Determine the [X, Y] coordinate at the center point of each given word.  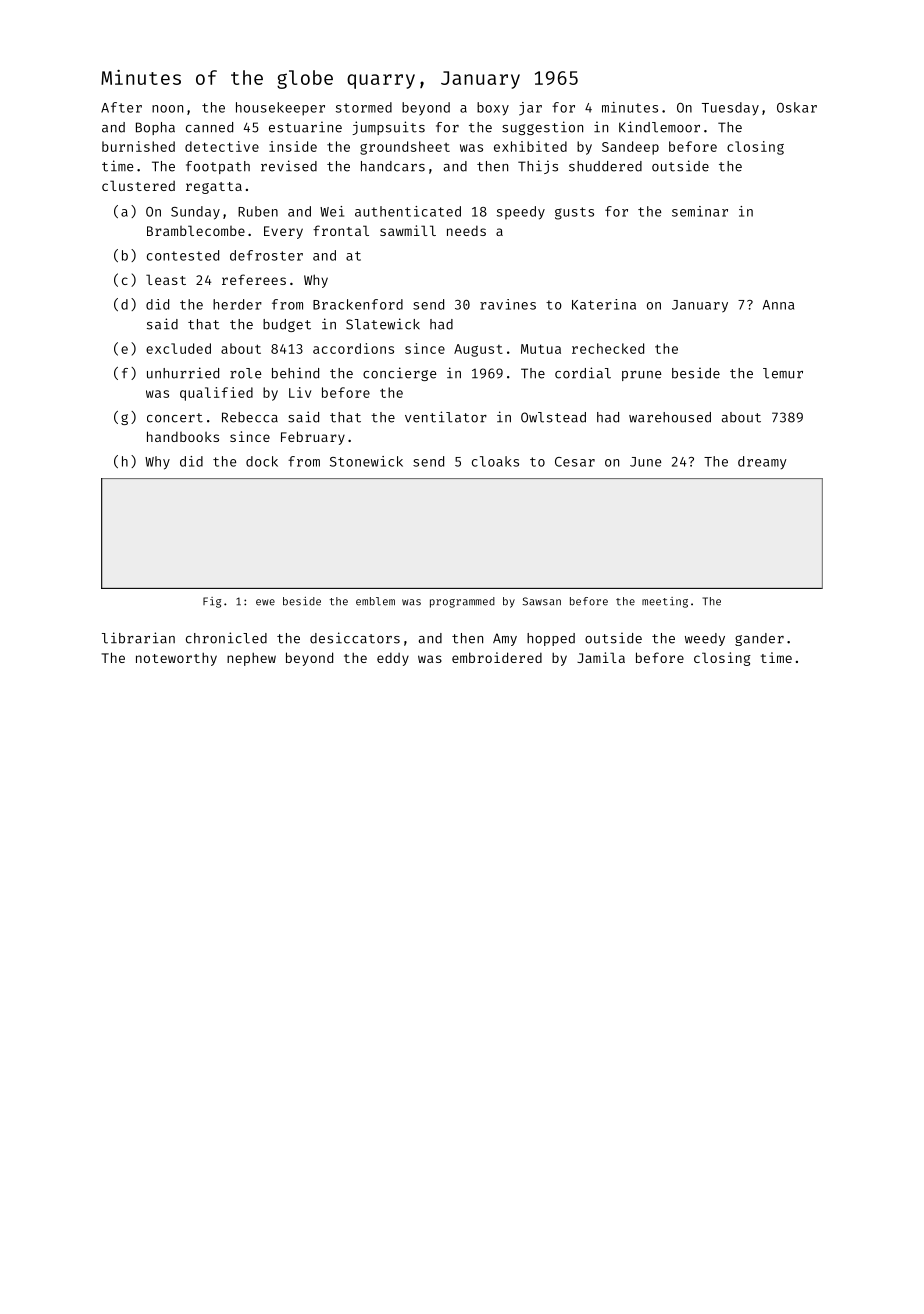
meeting [665, 602]
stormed [364, 107]
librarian [138, 638]
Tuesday [730, 109]
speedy [521, 213]
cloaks [495, 461]
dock [262, 461]
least [166, 279]
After [121, 107]
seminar [700, 211]
